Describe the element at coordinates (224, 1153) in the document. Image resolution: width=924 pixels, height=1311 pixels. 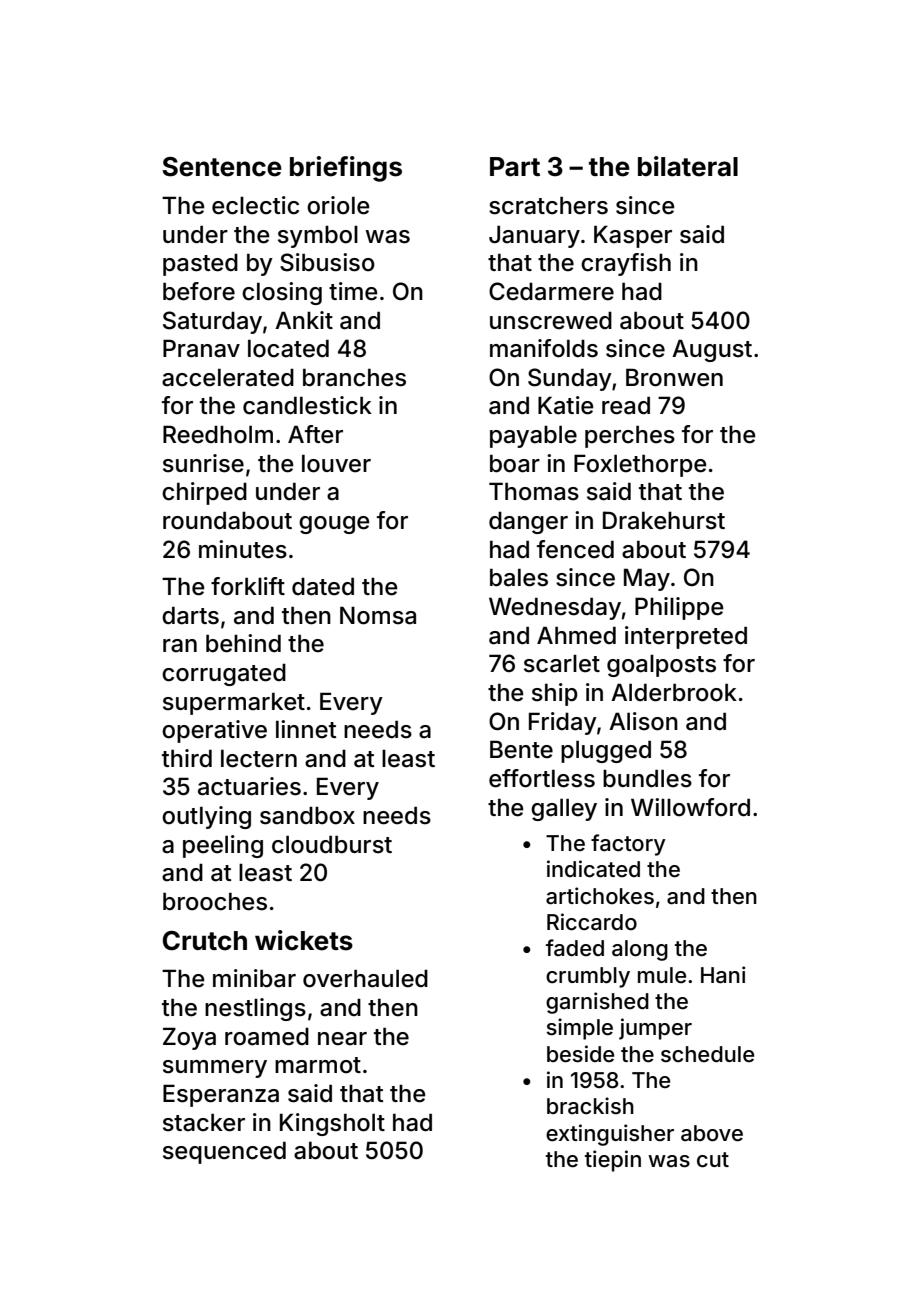
I see `sequenced` at that location.
